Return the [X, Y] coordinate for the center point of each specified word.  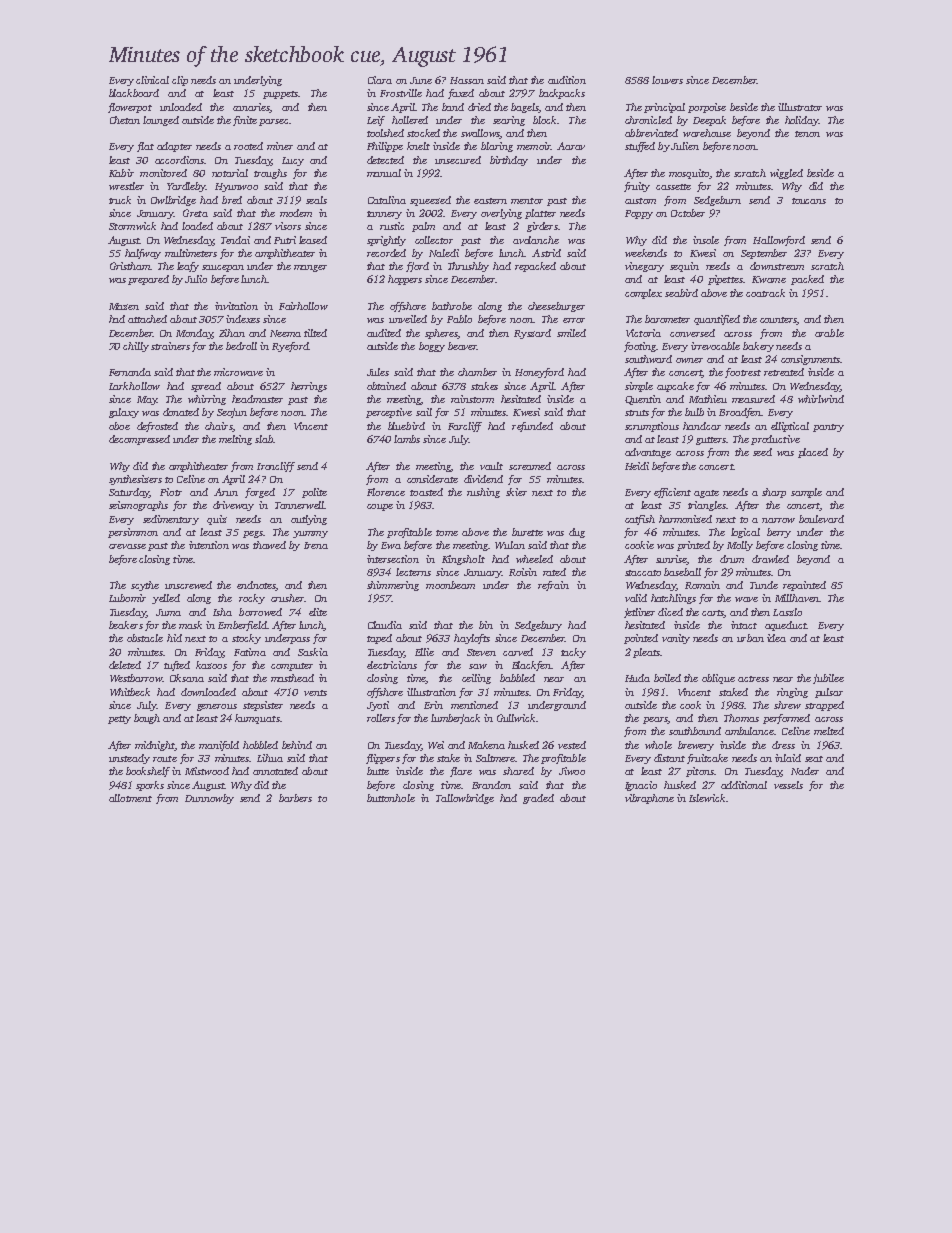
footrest [743, 373]
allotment [130, 798]
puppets [280, 95]
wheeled [534, 559]
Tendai [235, 240]
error [574, 320]
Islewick [707, 798]
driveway [233, 506]
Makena [486, 745]
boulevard [821, 519]
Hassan [467, 80]
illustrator [800, 107]
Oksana [187, 678]
